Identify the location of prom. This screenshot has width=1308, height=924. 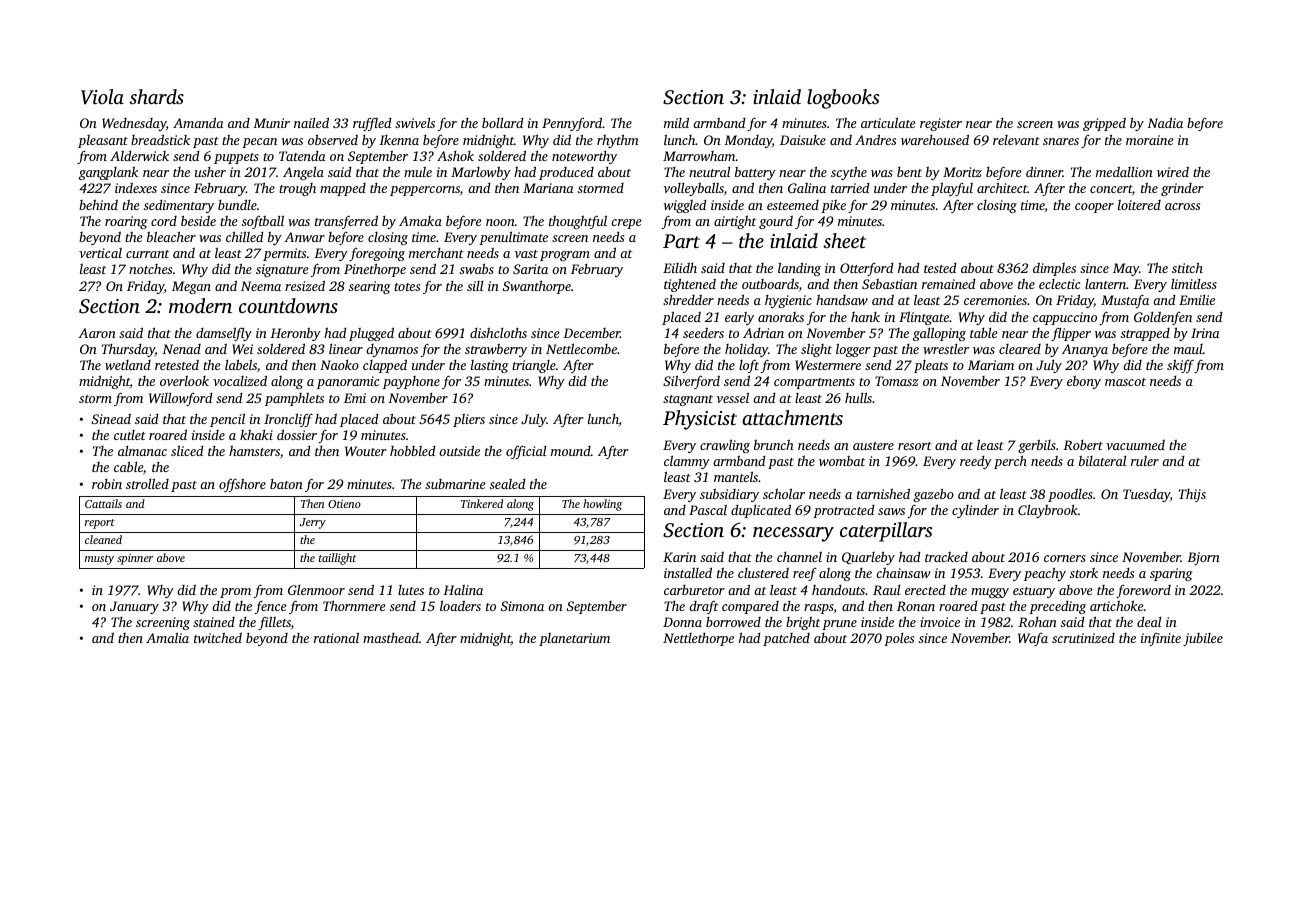
(235, 593).
